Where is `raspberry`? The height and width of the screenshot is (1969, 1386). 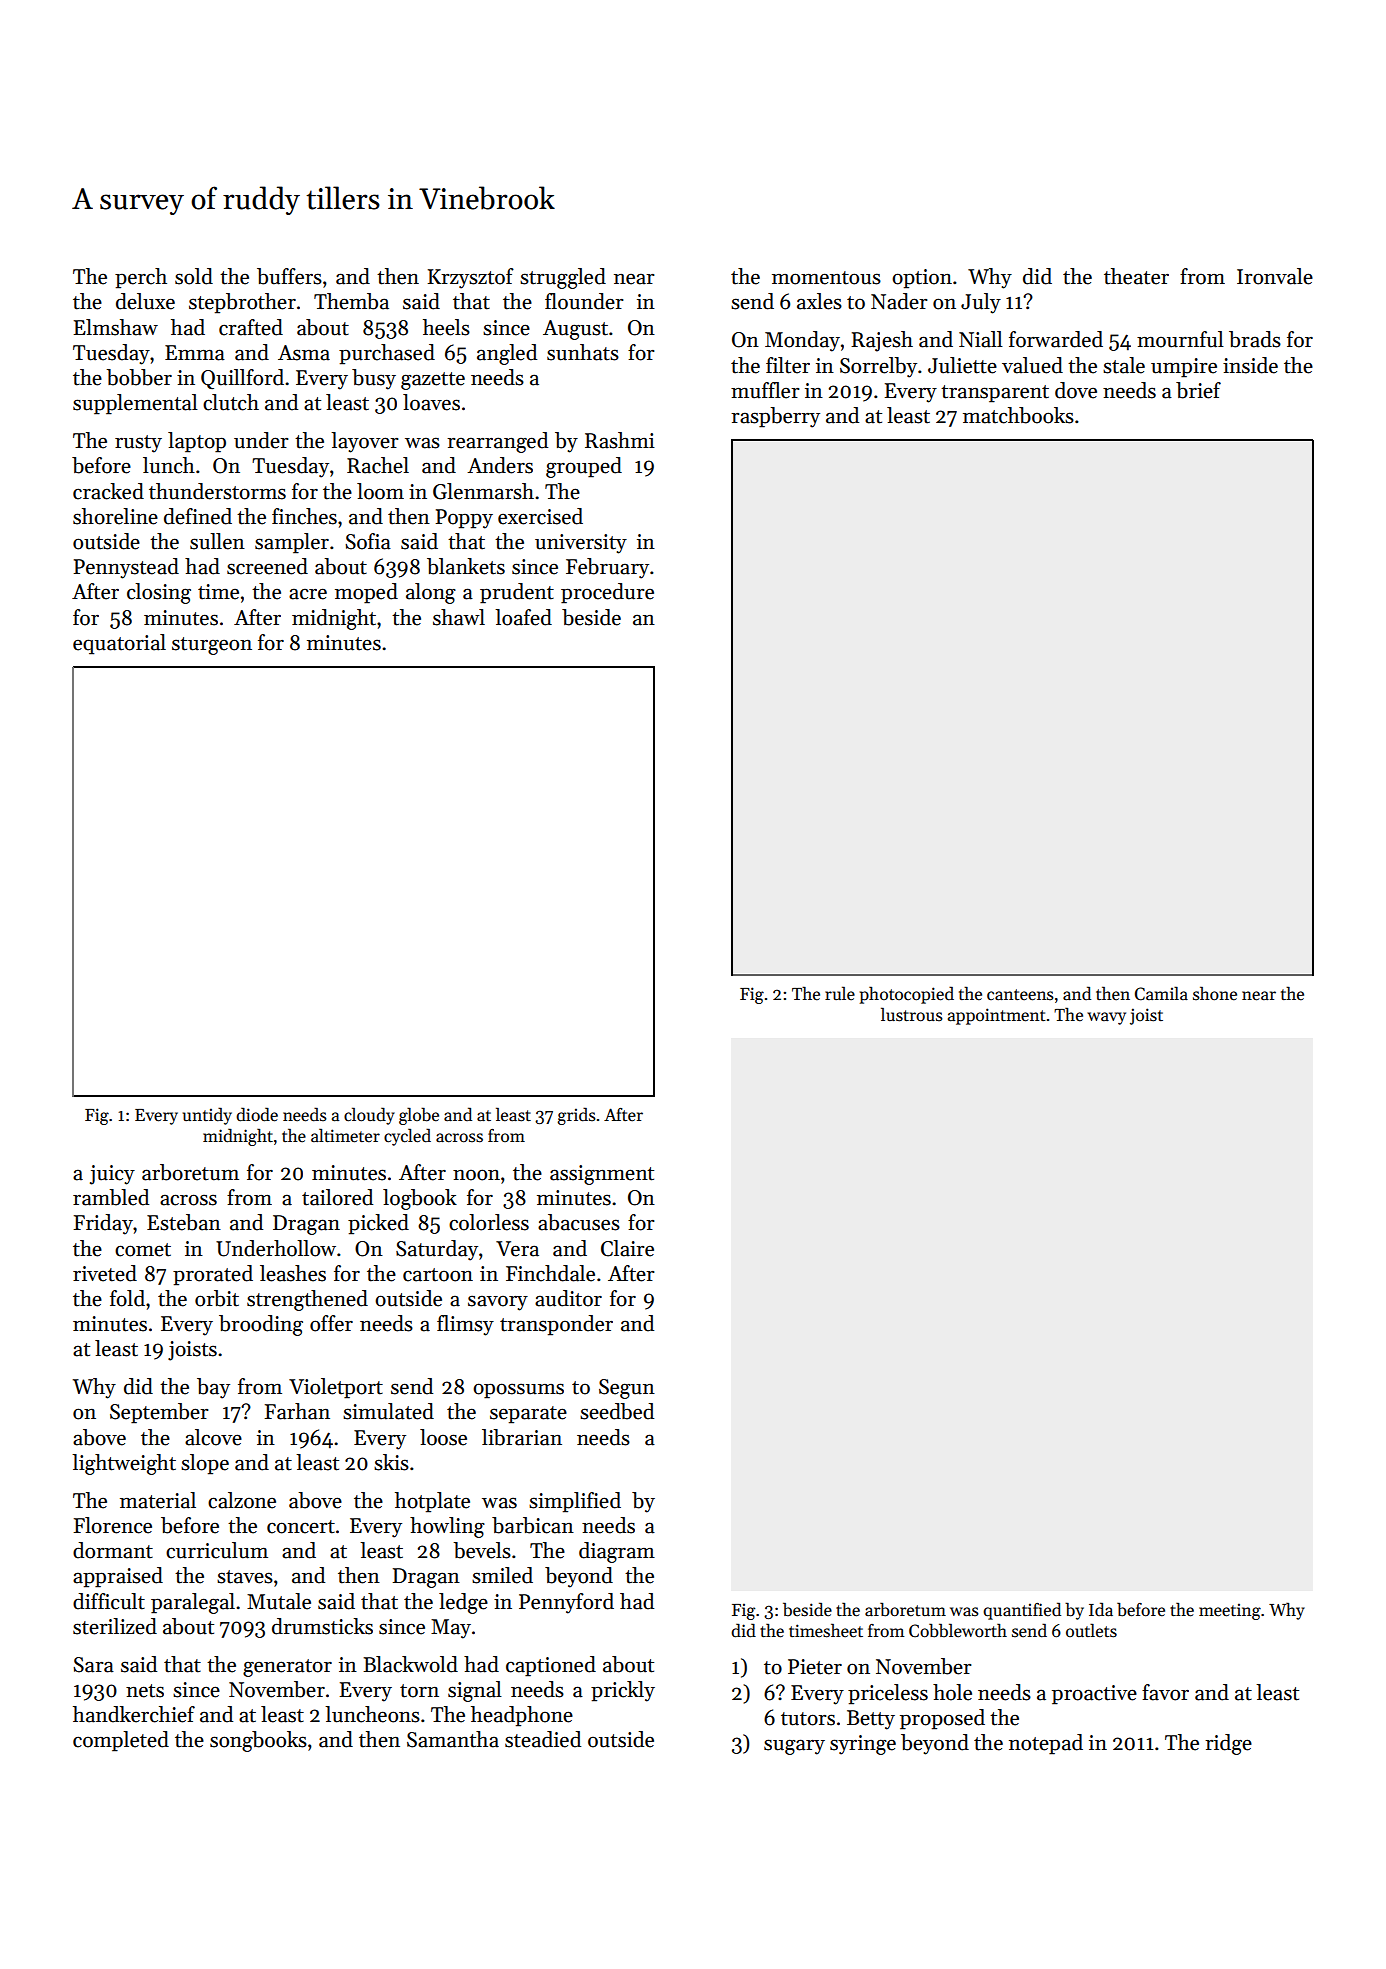
raspberry is located at coordinates (775, 417).
